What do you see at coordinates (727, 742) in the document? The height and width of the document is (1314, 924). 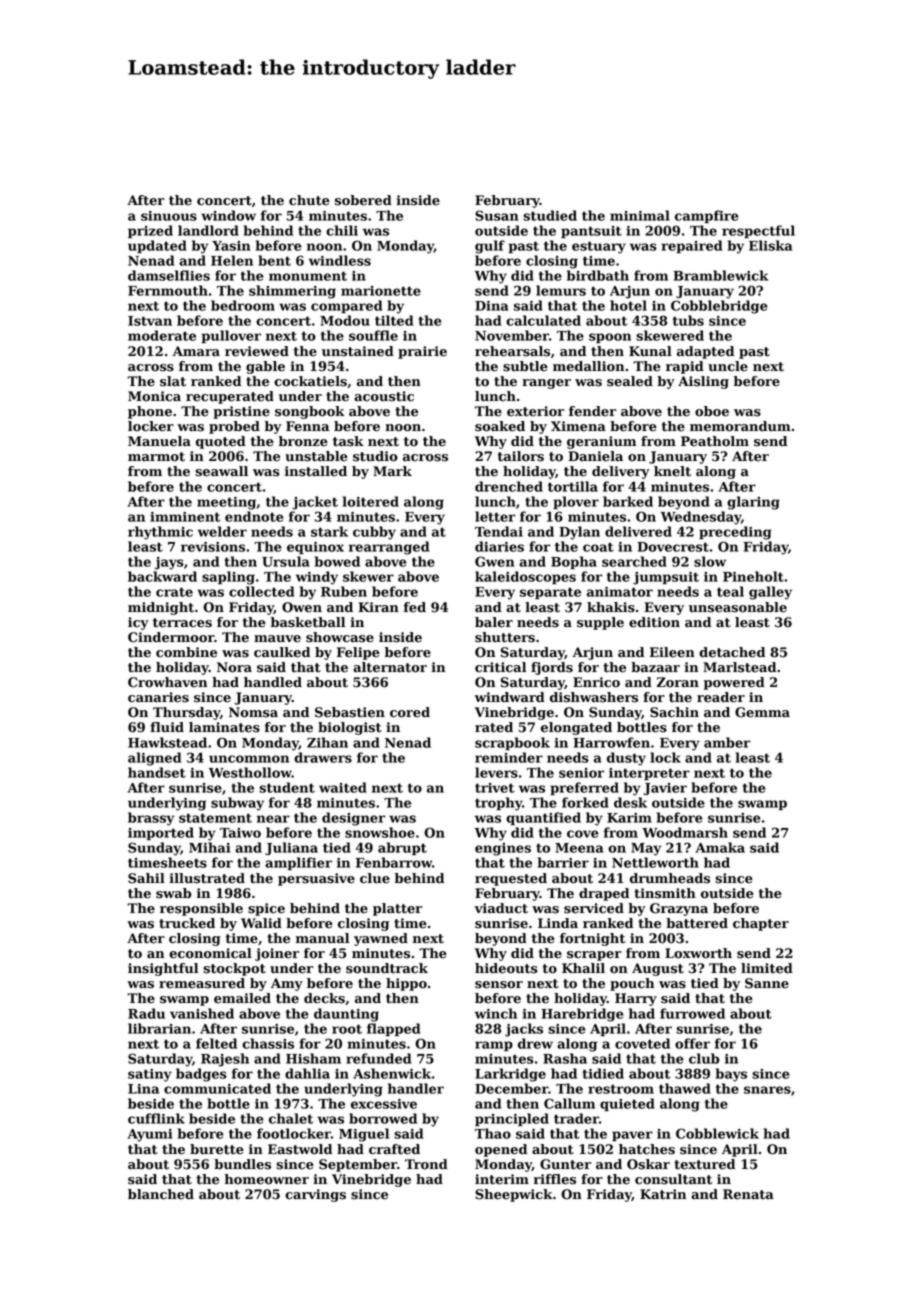 I see `amber` at bounding box center [727, 742].
